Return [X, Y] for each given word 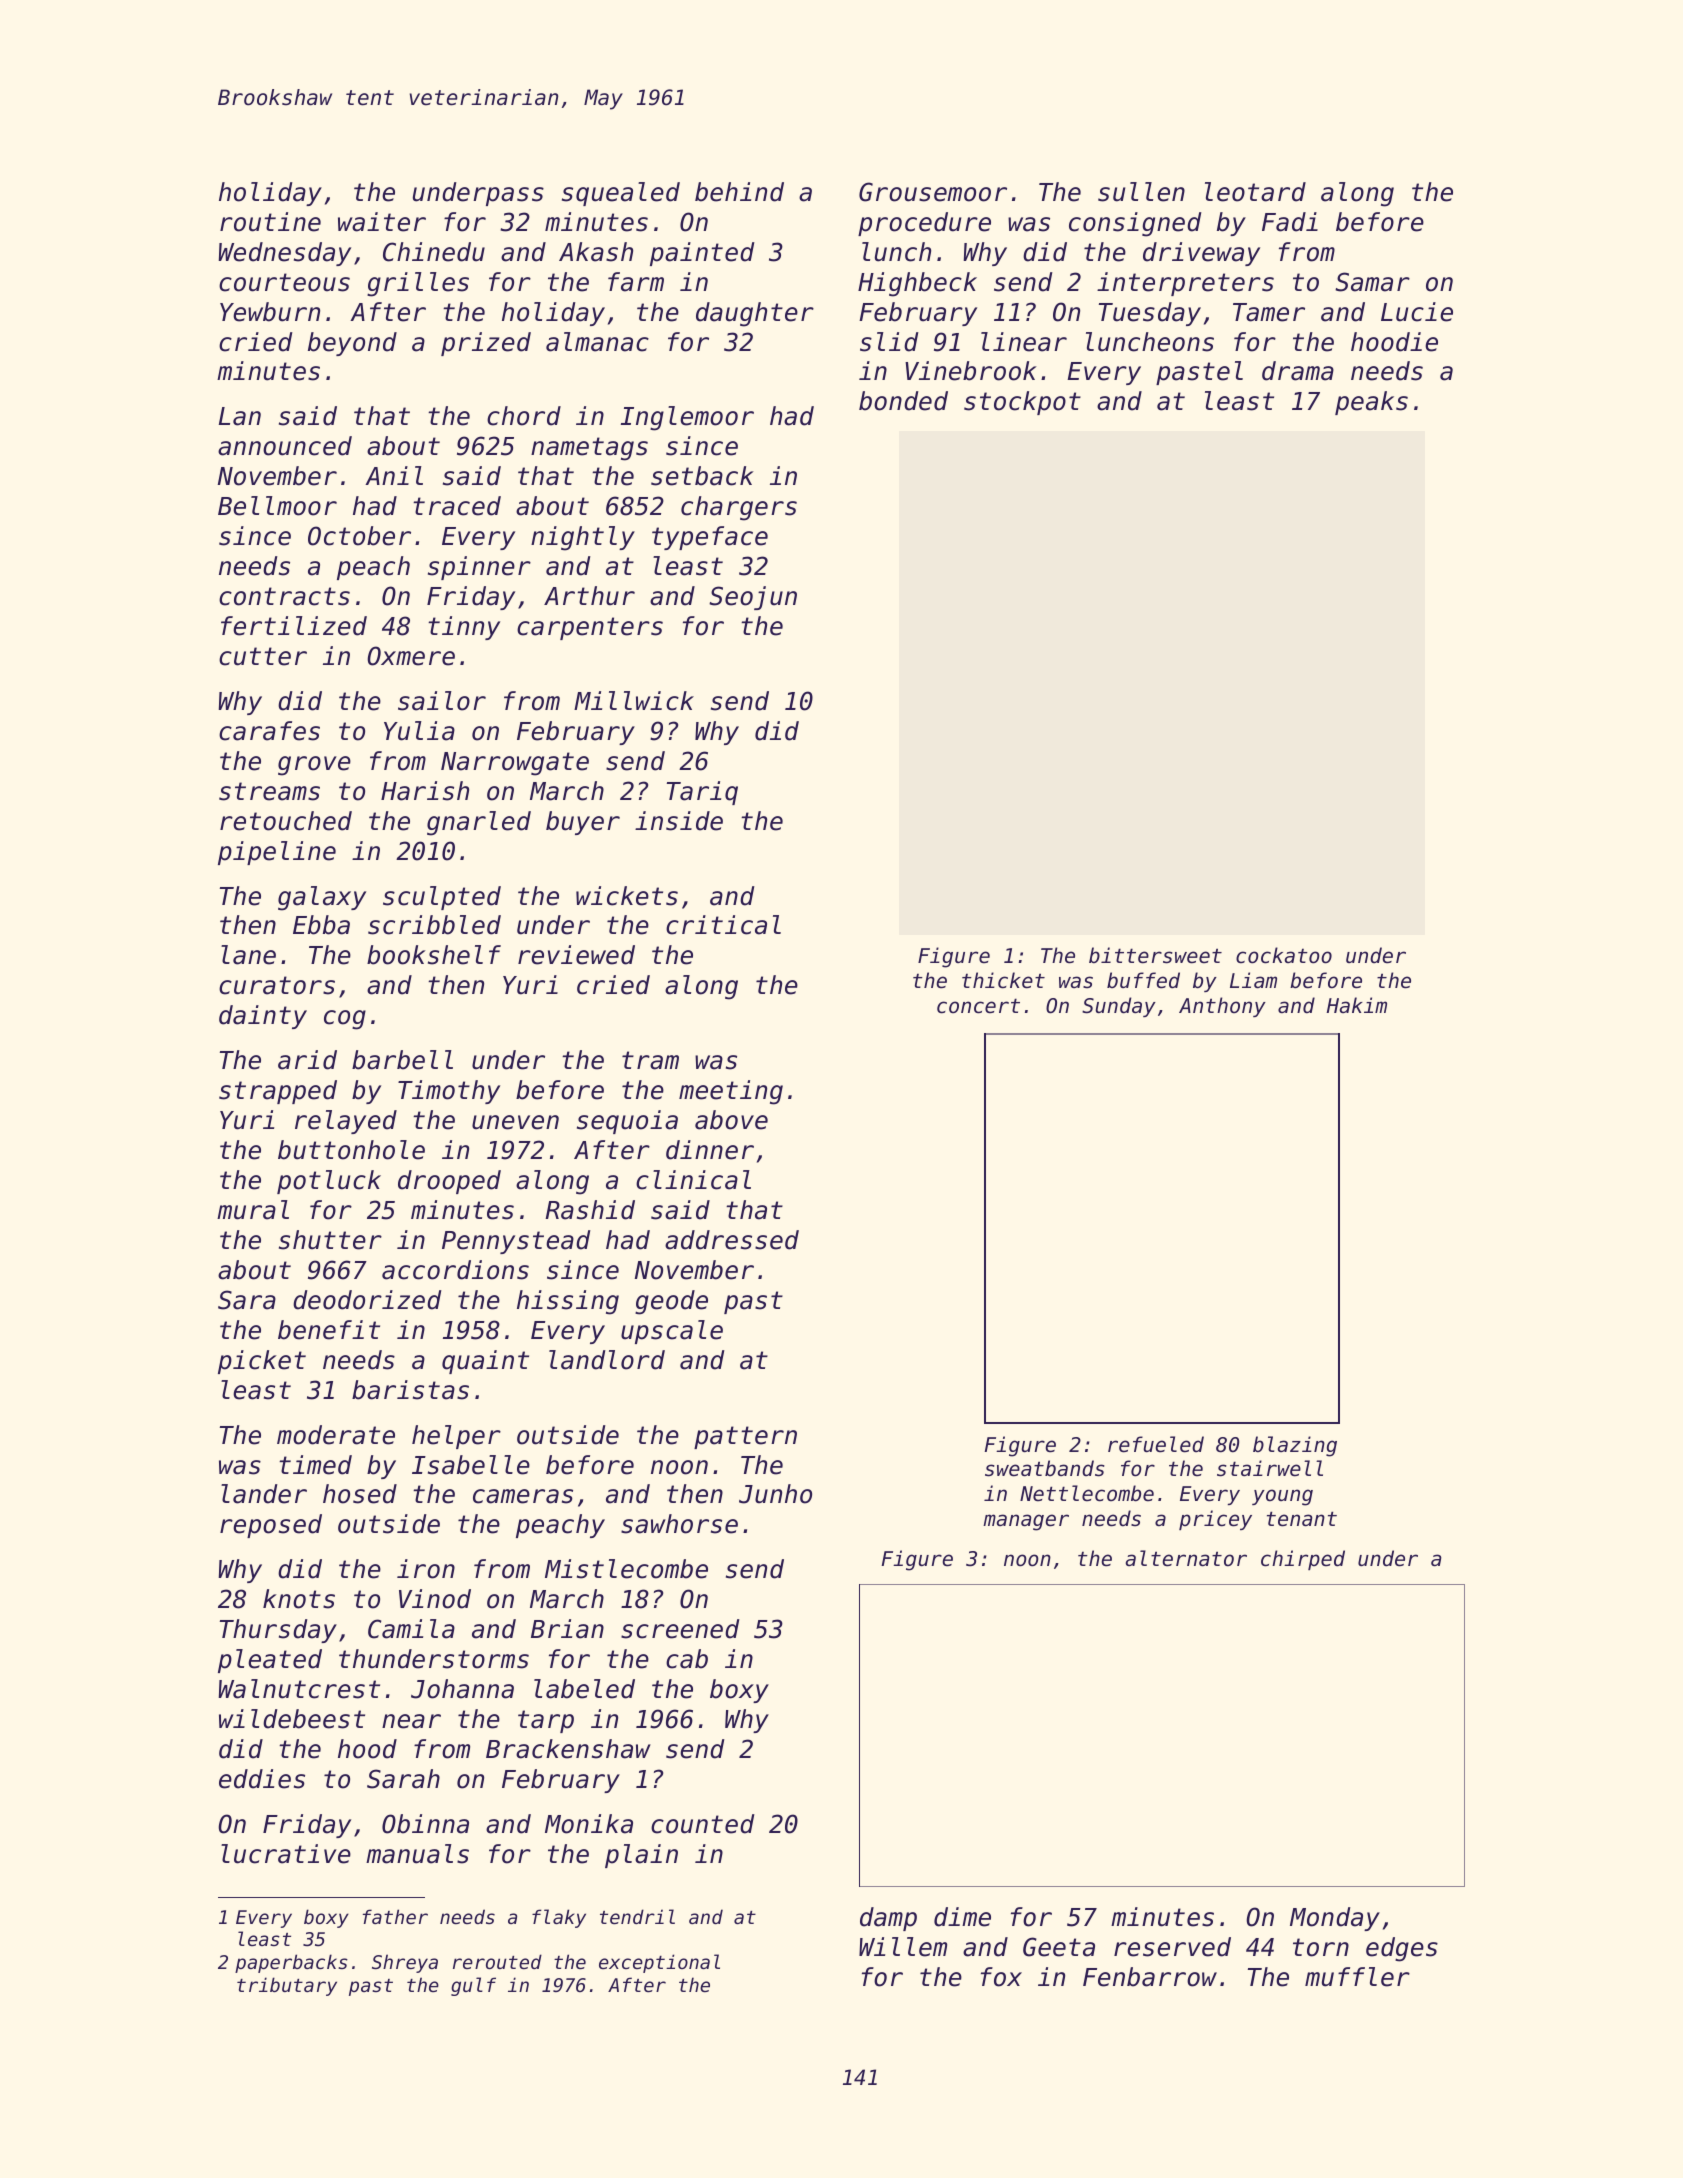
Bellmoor [277, 506]
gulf [473, 1986]
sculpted [442, 898]
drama [1298, 371]
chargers [739, 508]
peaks [1371, 403]
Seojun [753, 598]
